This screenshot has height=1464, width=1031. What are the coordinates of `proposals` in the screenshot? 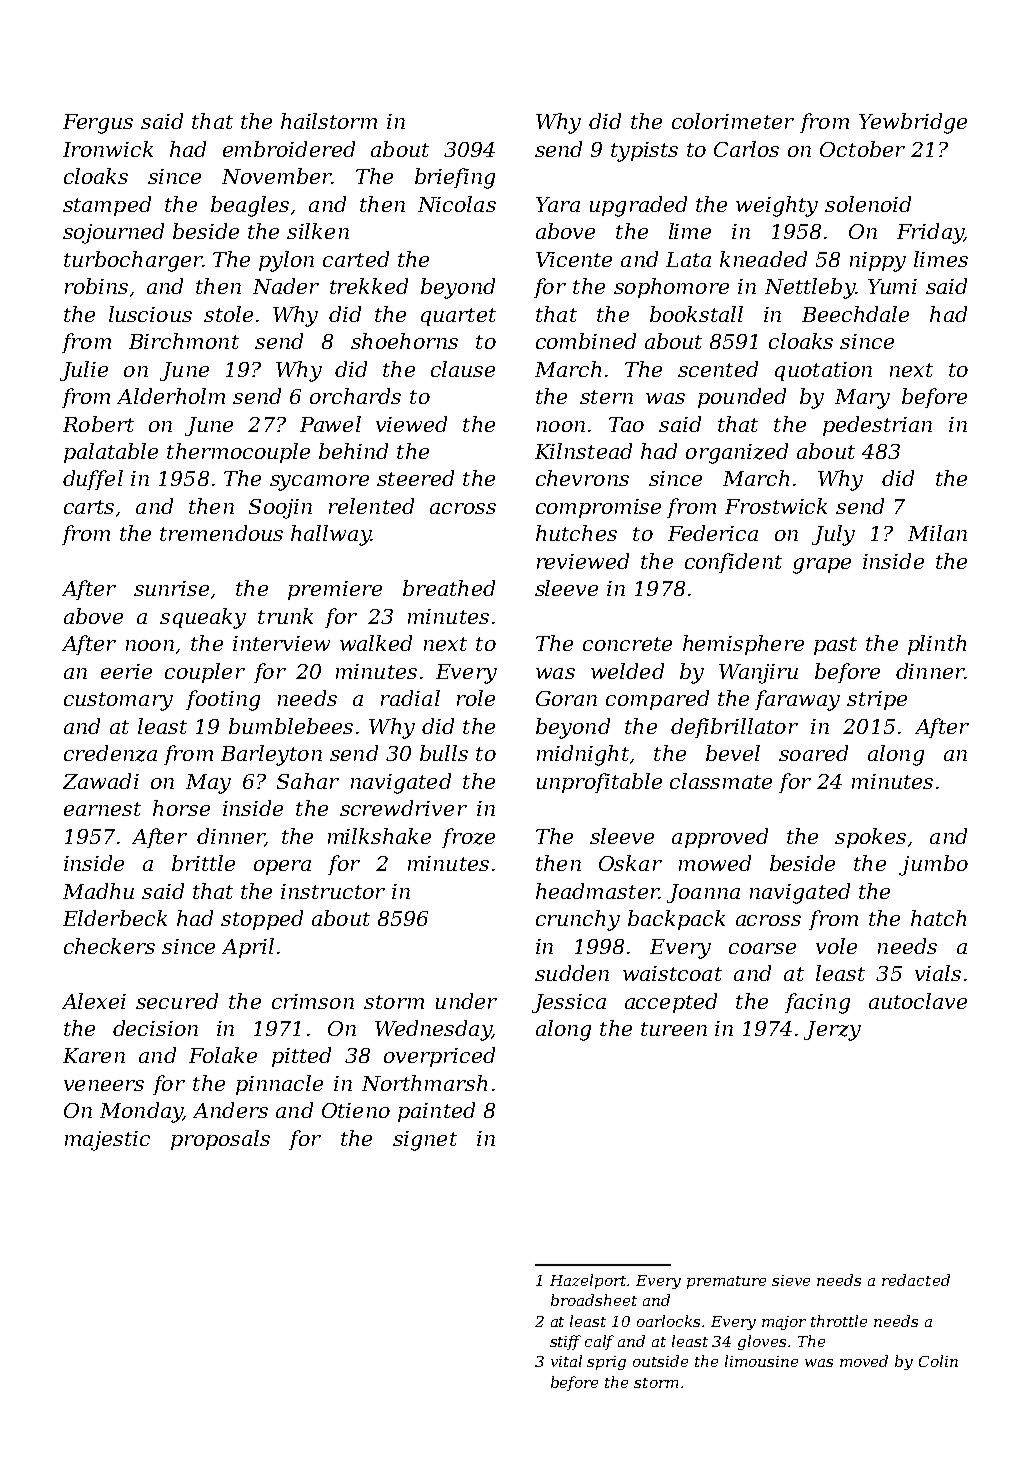 It's located at (220, 1140).
